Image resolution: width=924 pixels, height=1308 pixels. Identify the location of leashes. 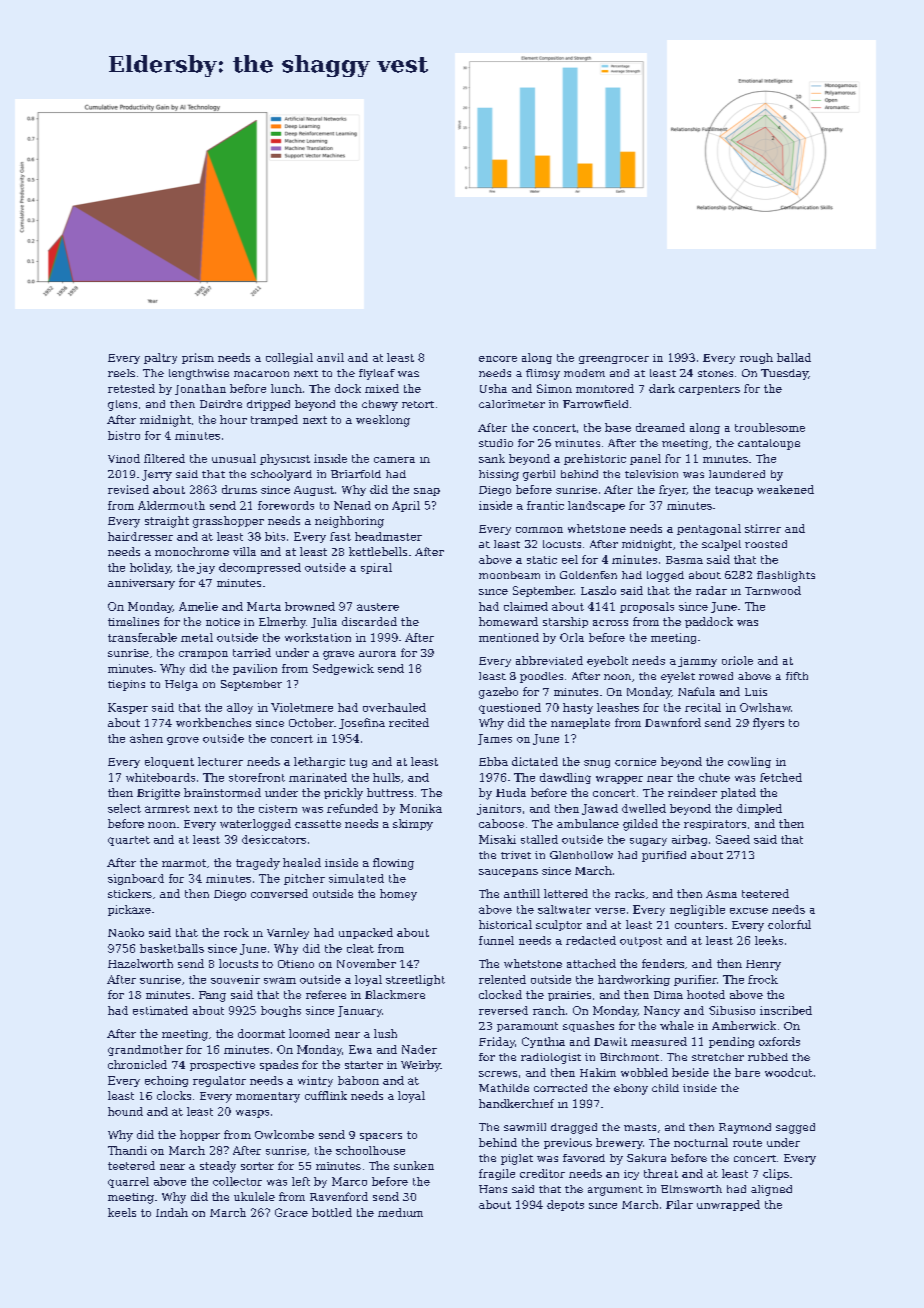
(618, 707).
